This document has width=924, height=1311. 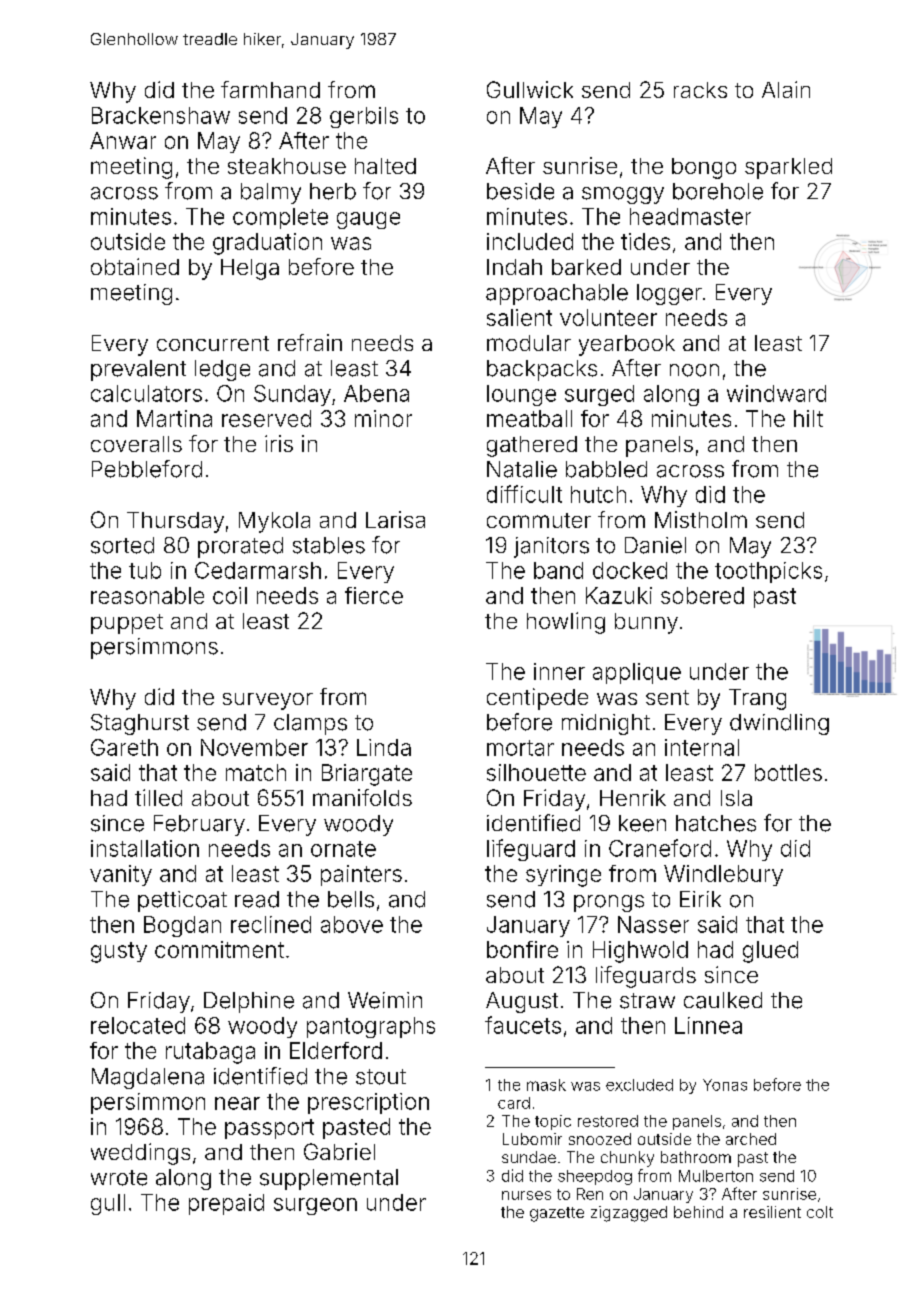 What do you see at coordinates (751, 1139) in the document?
I see `arched` at bounding box center [751, 1139].
